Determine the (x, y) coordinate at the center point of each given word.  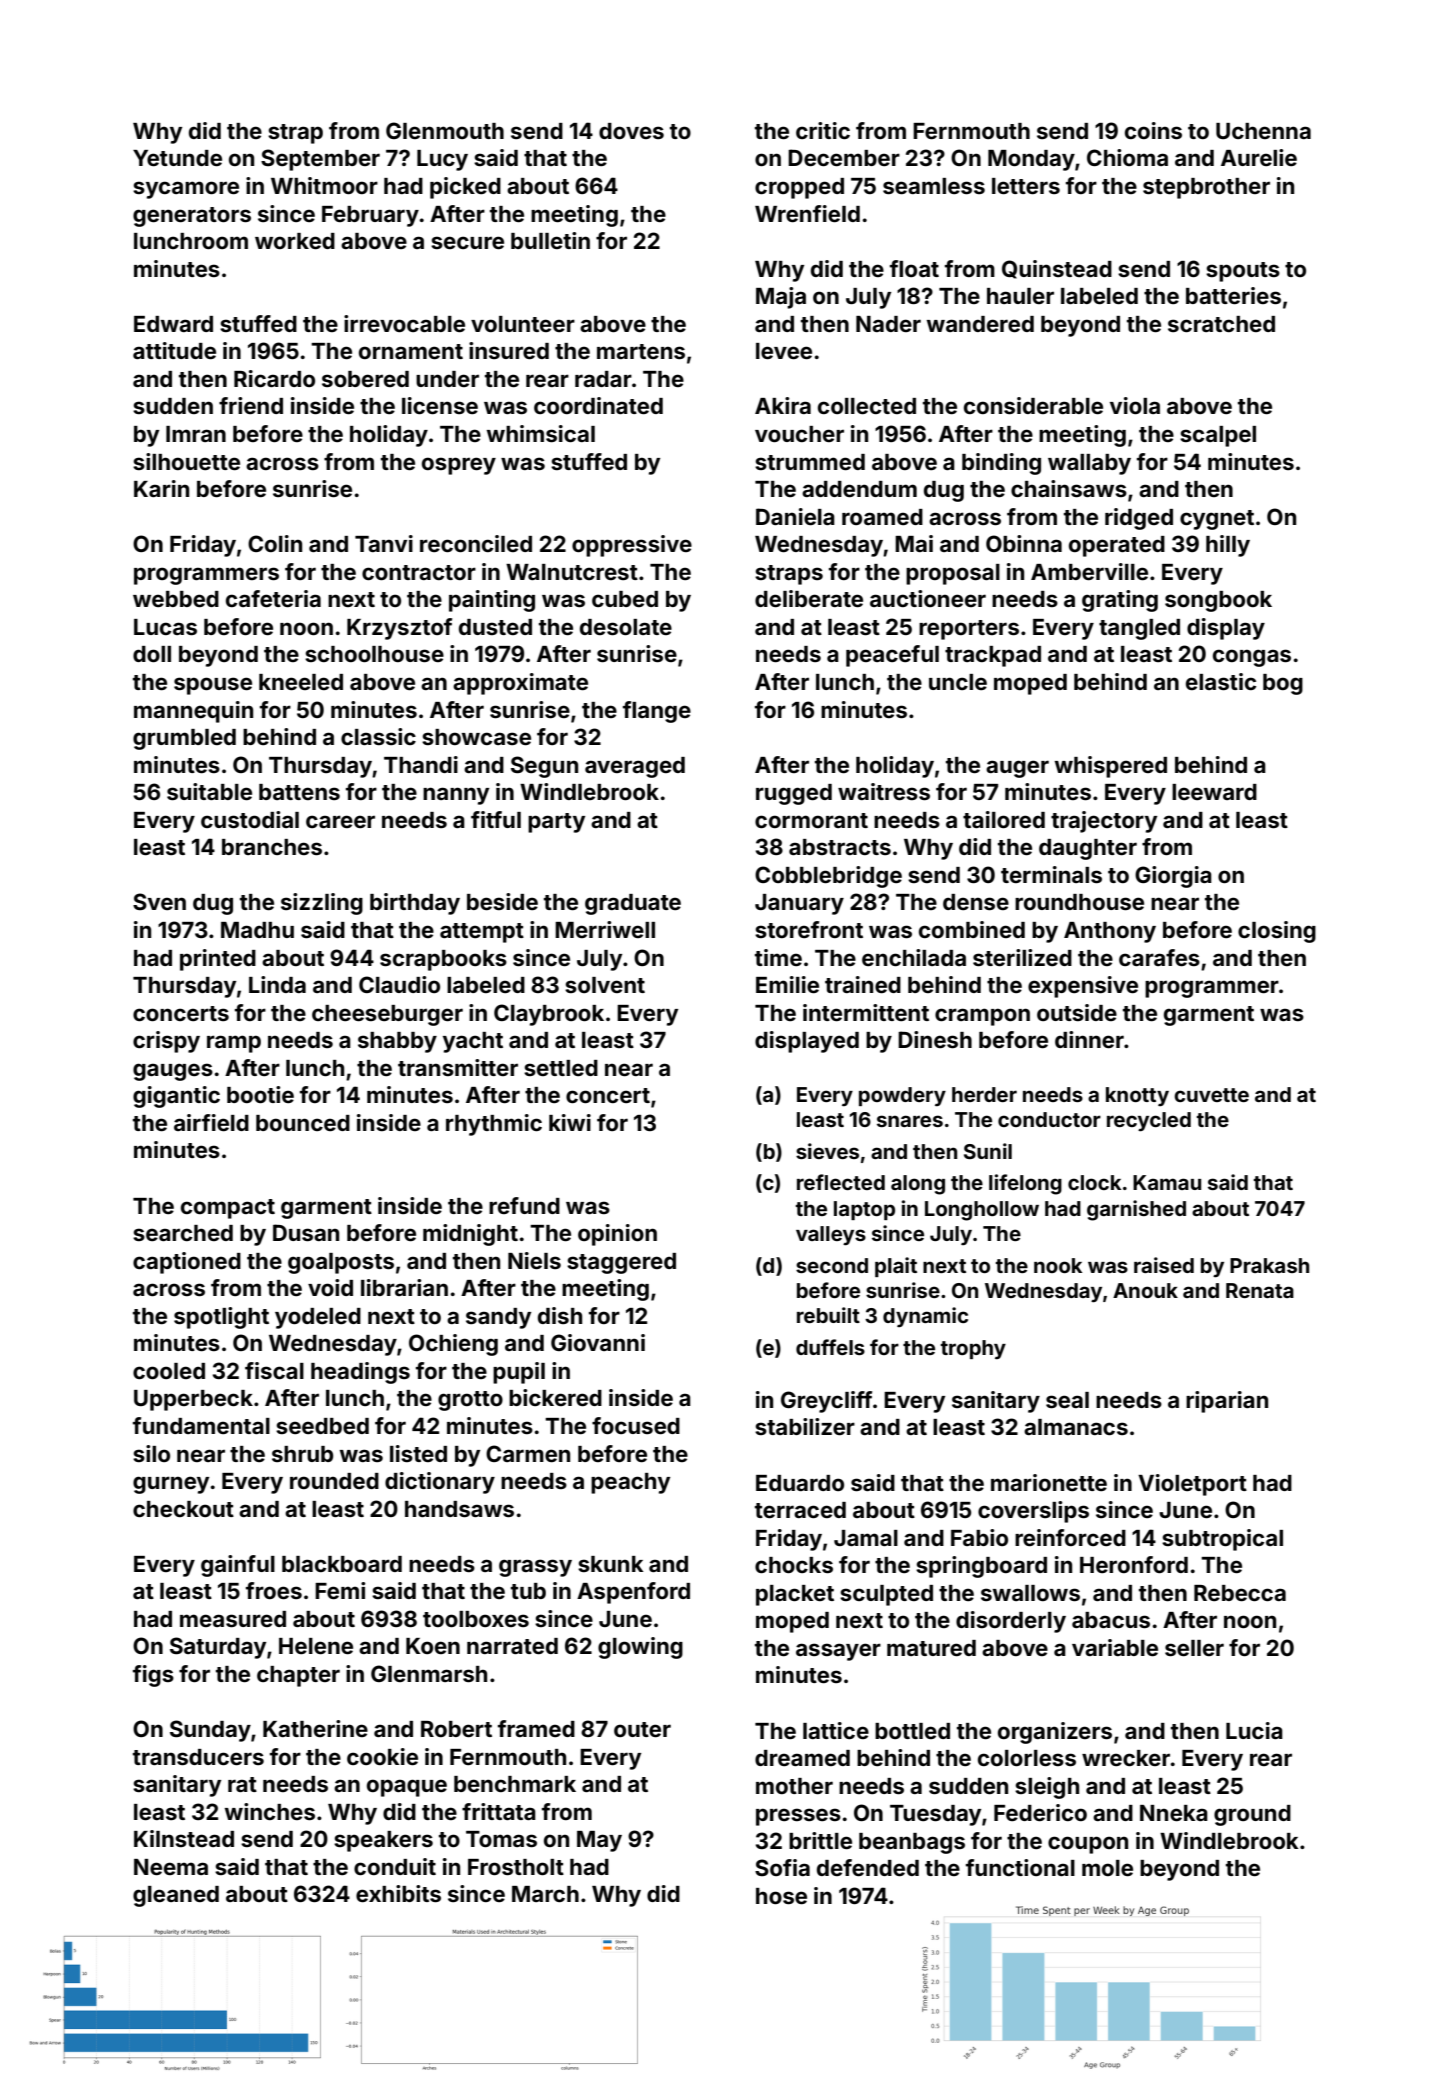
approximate (520, 684)
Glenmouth (445, 130)
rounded (334, 1481)
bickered (555, 1397)
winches (270, 1812)
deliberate (809, 598)
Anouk (1145, 1290)
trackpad (993, 656)
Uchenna (1263, 131)
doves (631, 131)
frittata (499, 1811)
